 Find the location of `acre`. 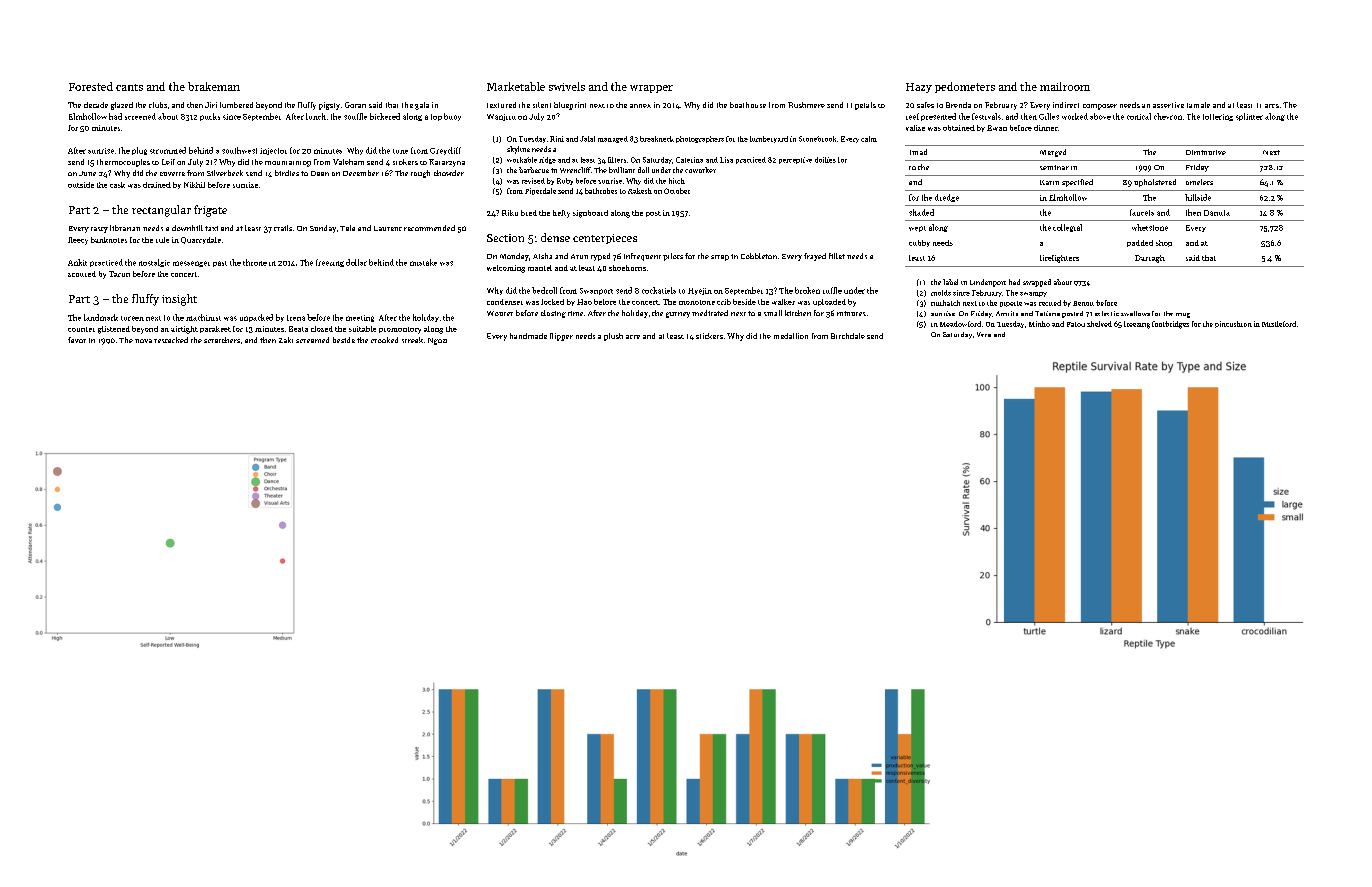

acre is located at coordinates (633, 337).
